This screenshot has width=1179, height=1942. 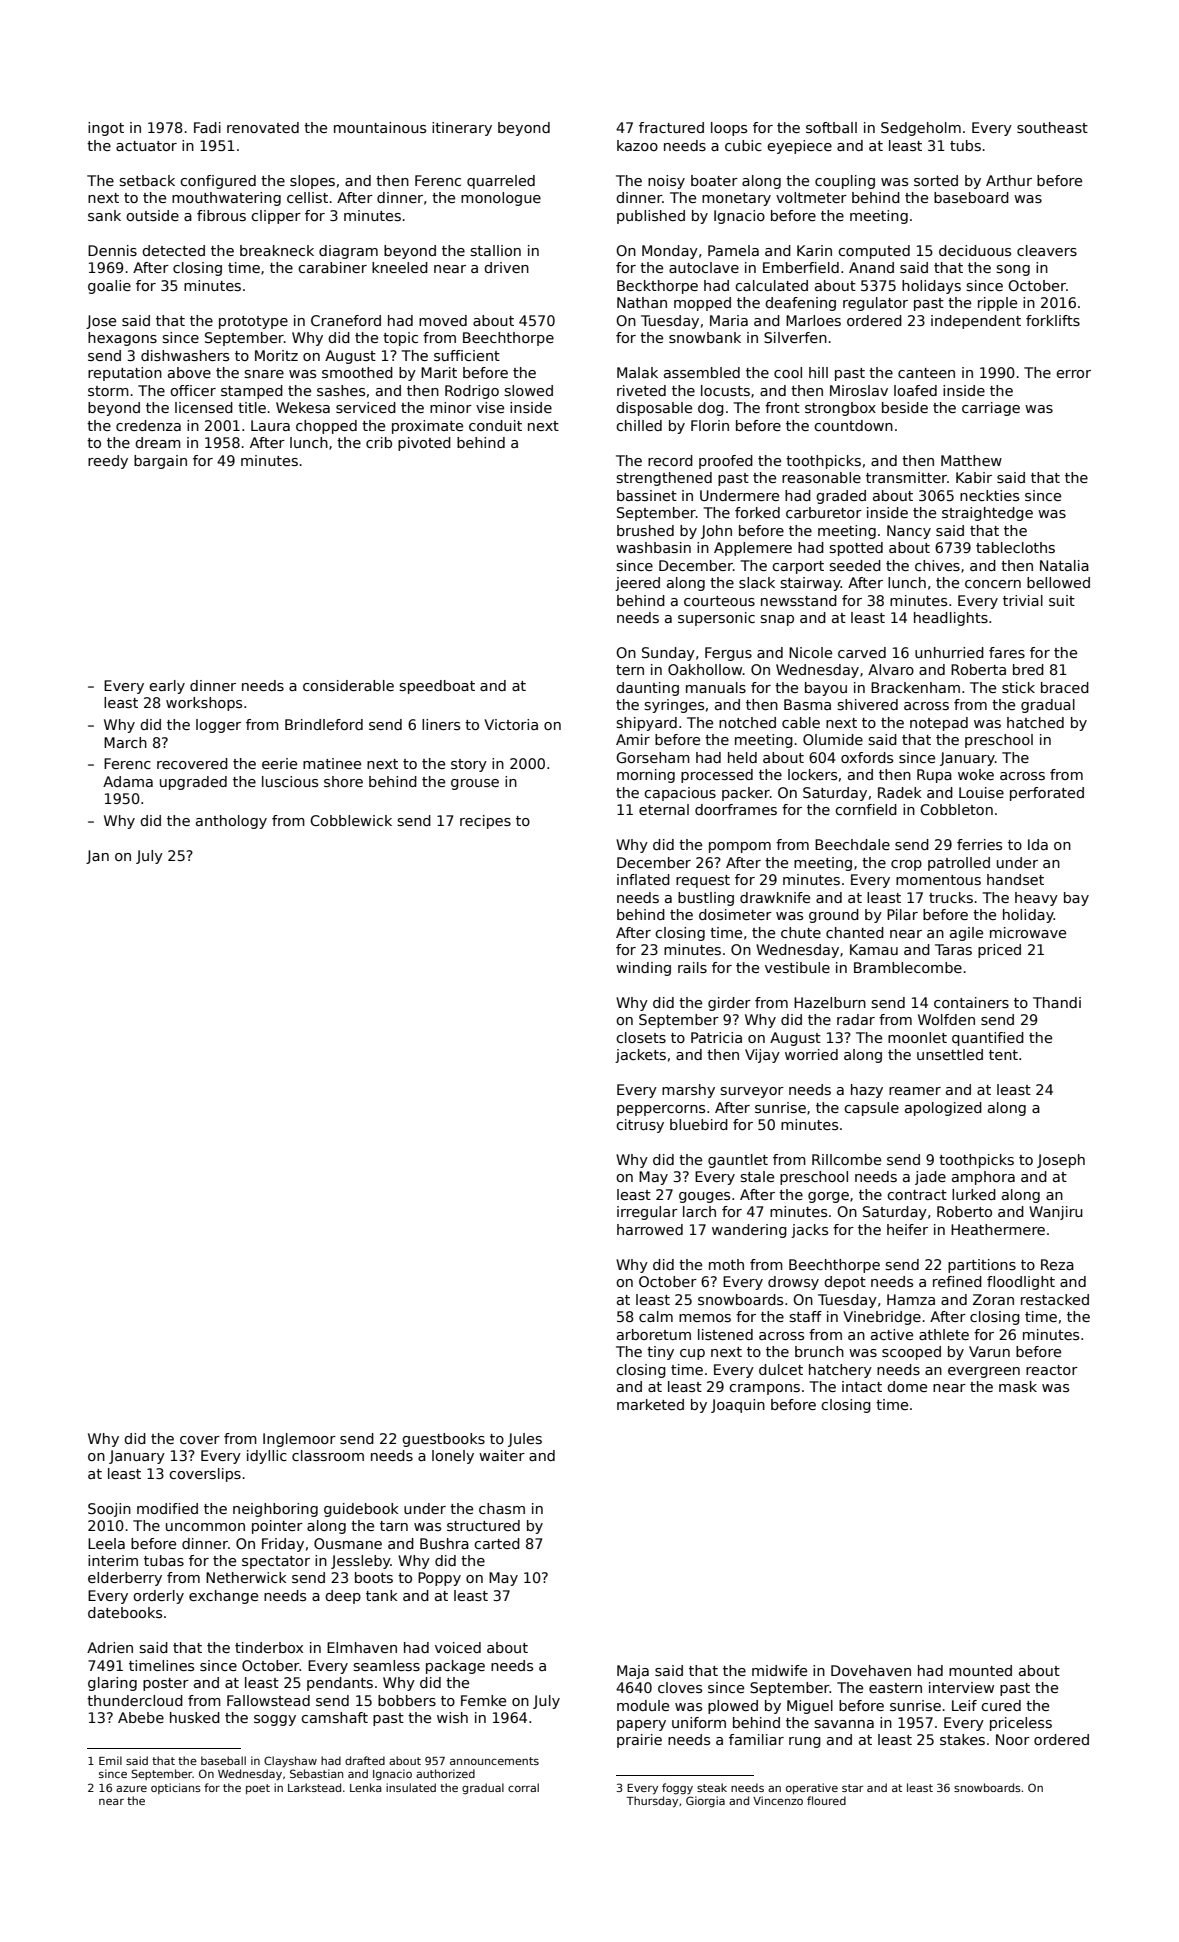 I want to click on woke, so click(x=976, y=774).
